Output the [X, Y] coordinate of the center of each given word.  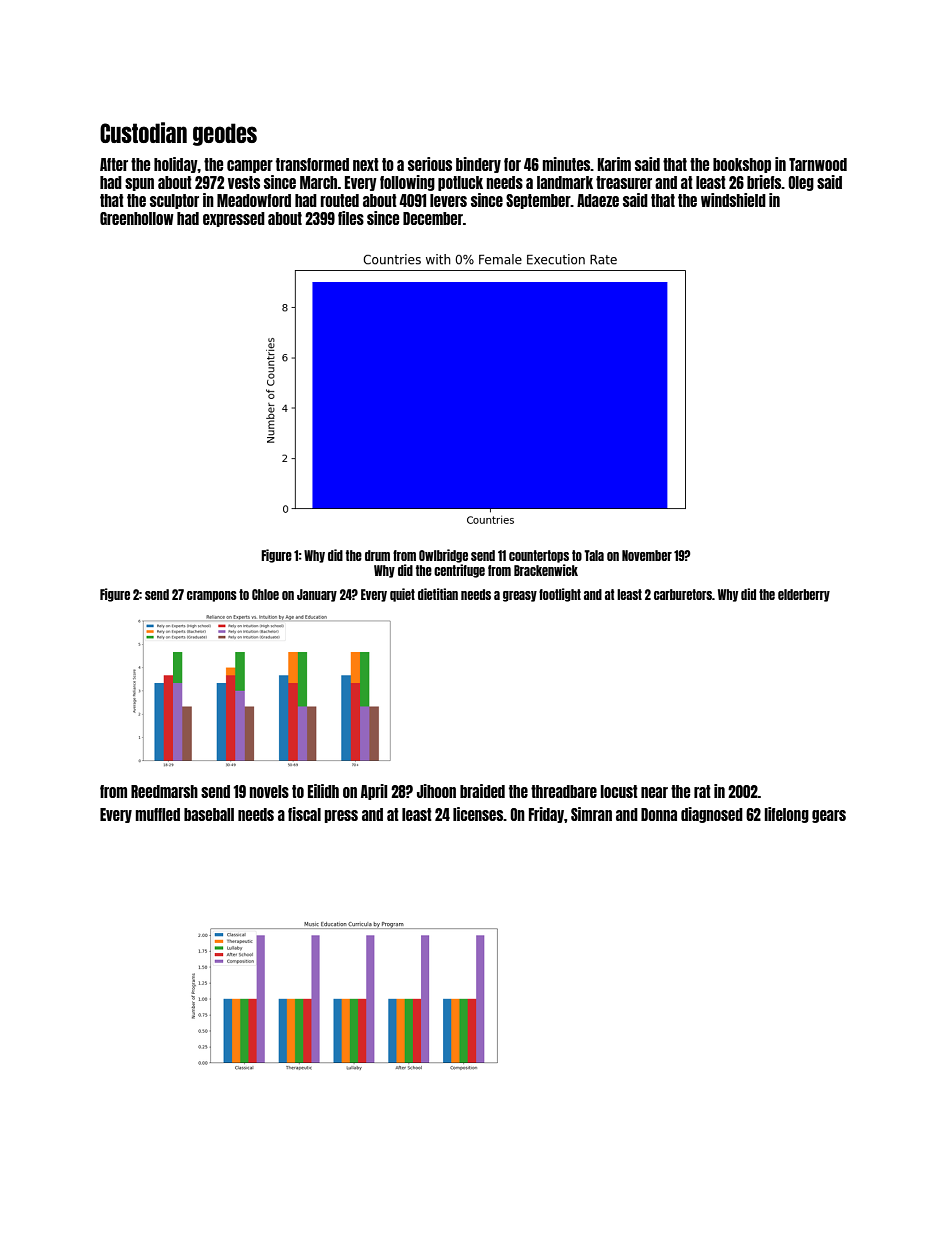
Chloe [265, 594]
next [366, 164]
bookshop [742, 165]
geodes [225, 134]
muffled [157, 814]
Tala [594, 555]
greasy [520, 596]
